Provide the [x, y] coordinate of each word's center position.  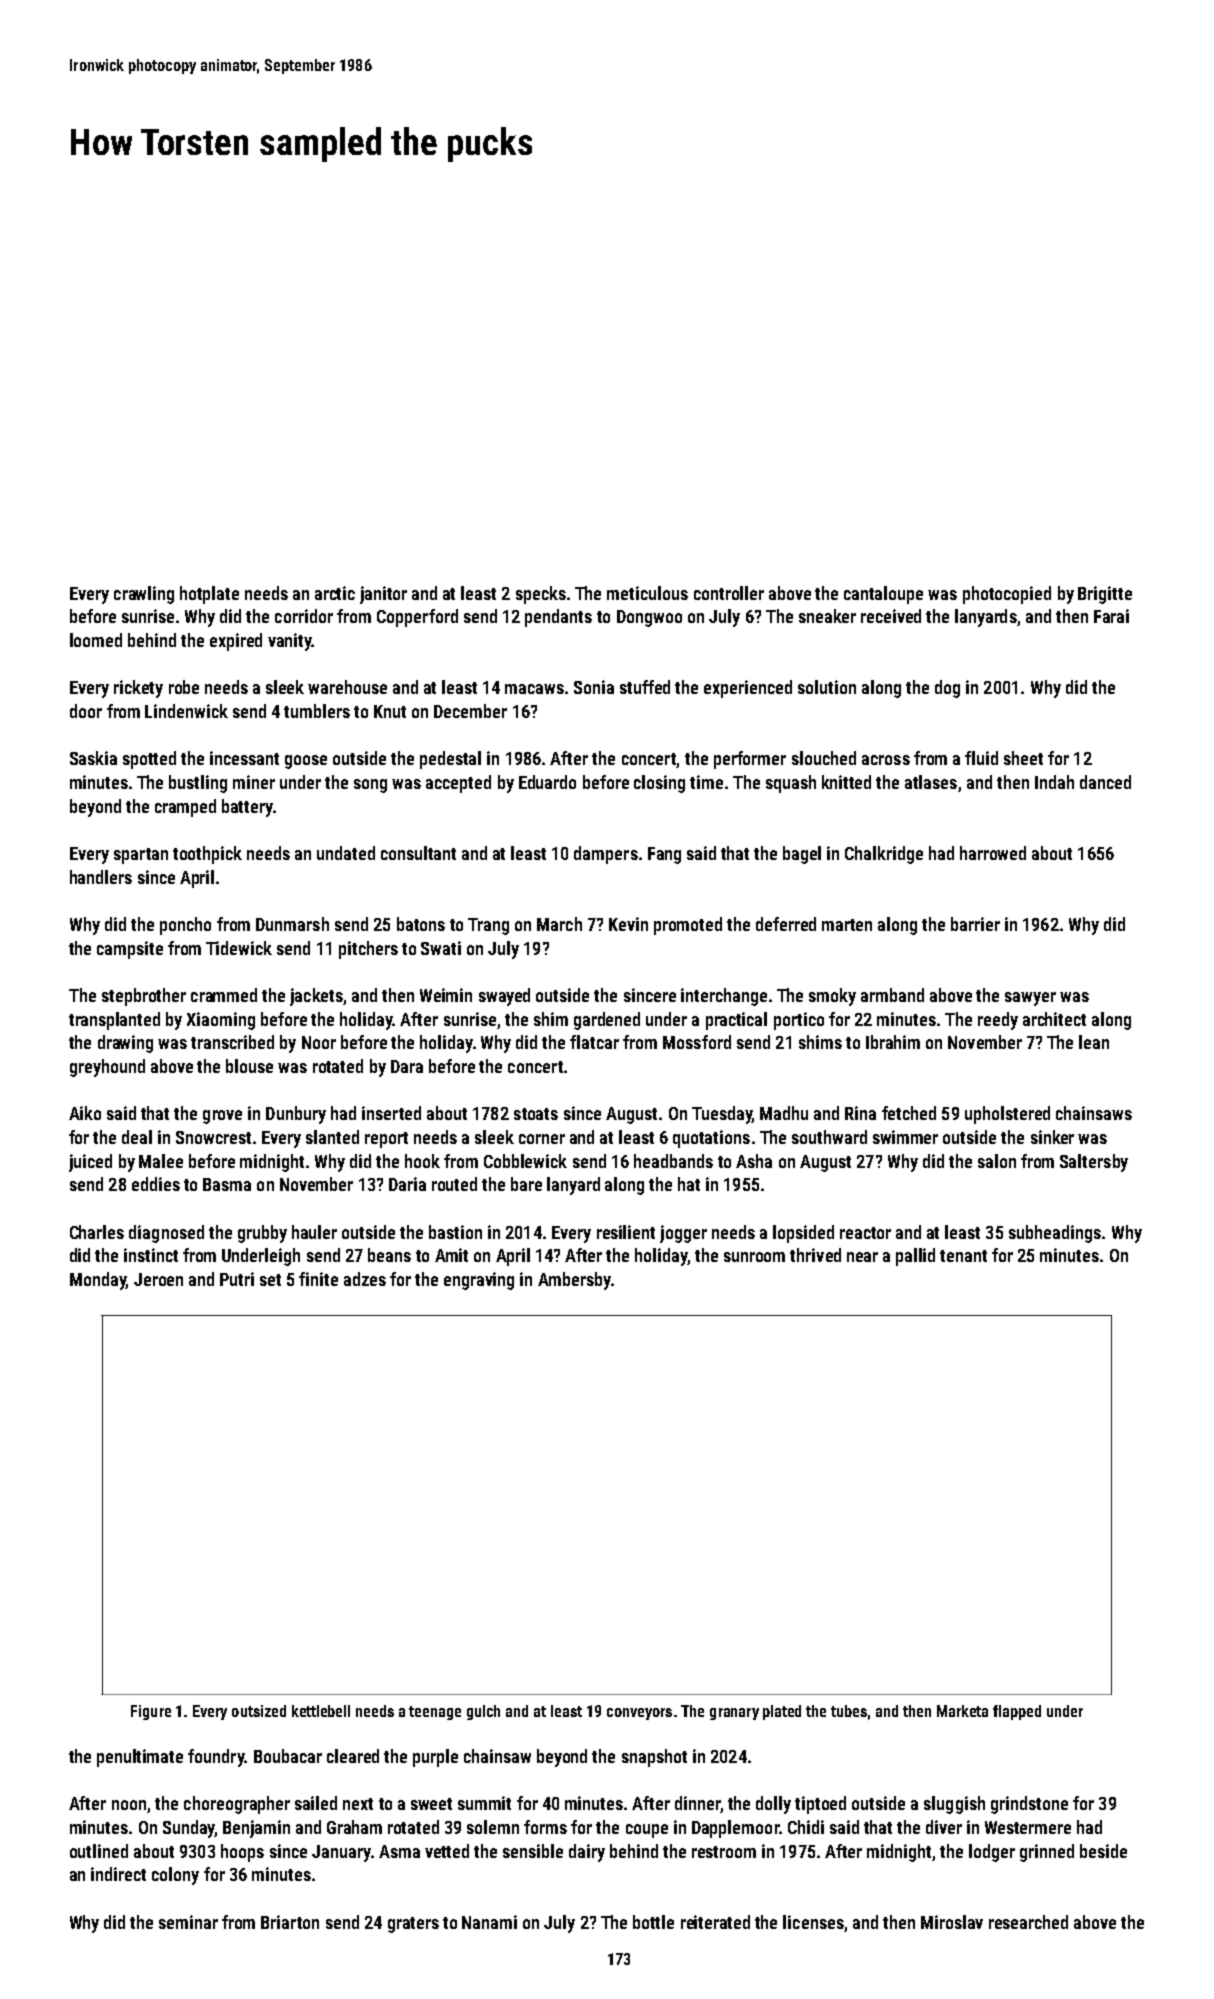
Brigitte [1105, 595]
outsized [259, 1711]
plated [782, 1712]
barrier [975, 924]
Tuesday [722, 1115]
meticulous [647, 593]
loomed [96, 640]
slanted [332, 1137]
